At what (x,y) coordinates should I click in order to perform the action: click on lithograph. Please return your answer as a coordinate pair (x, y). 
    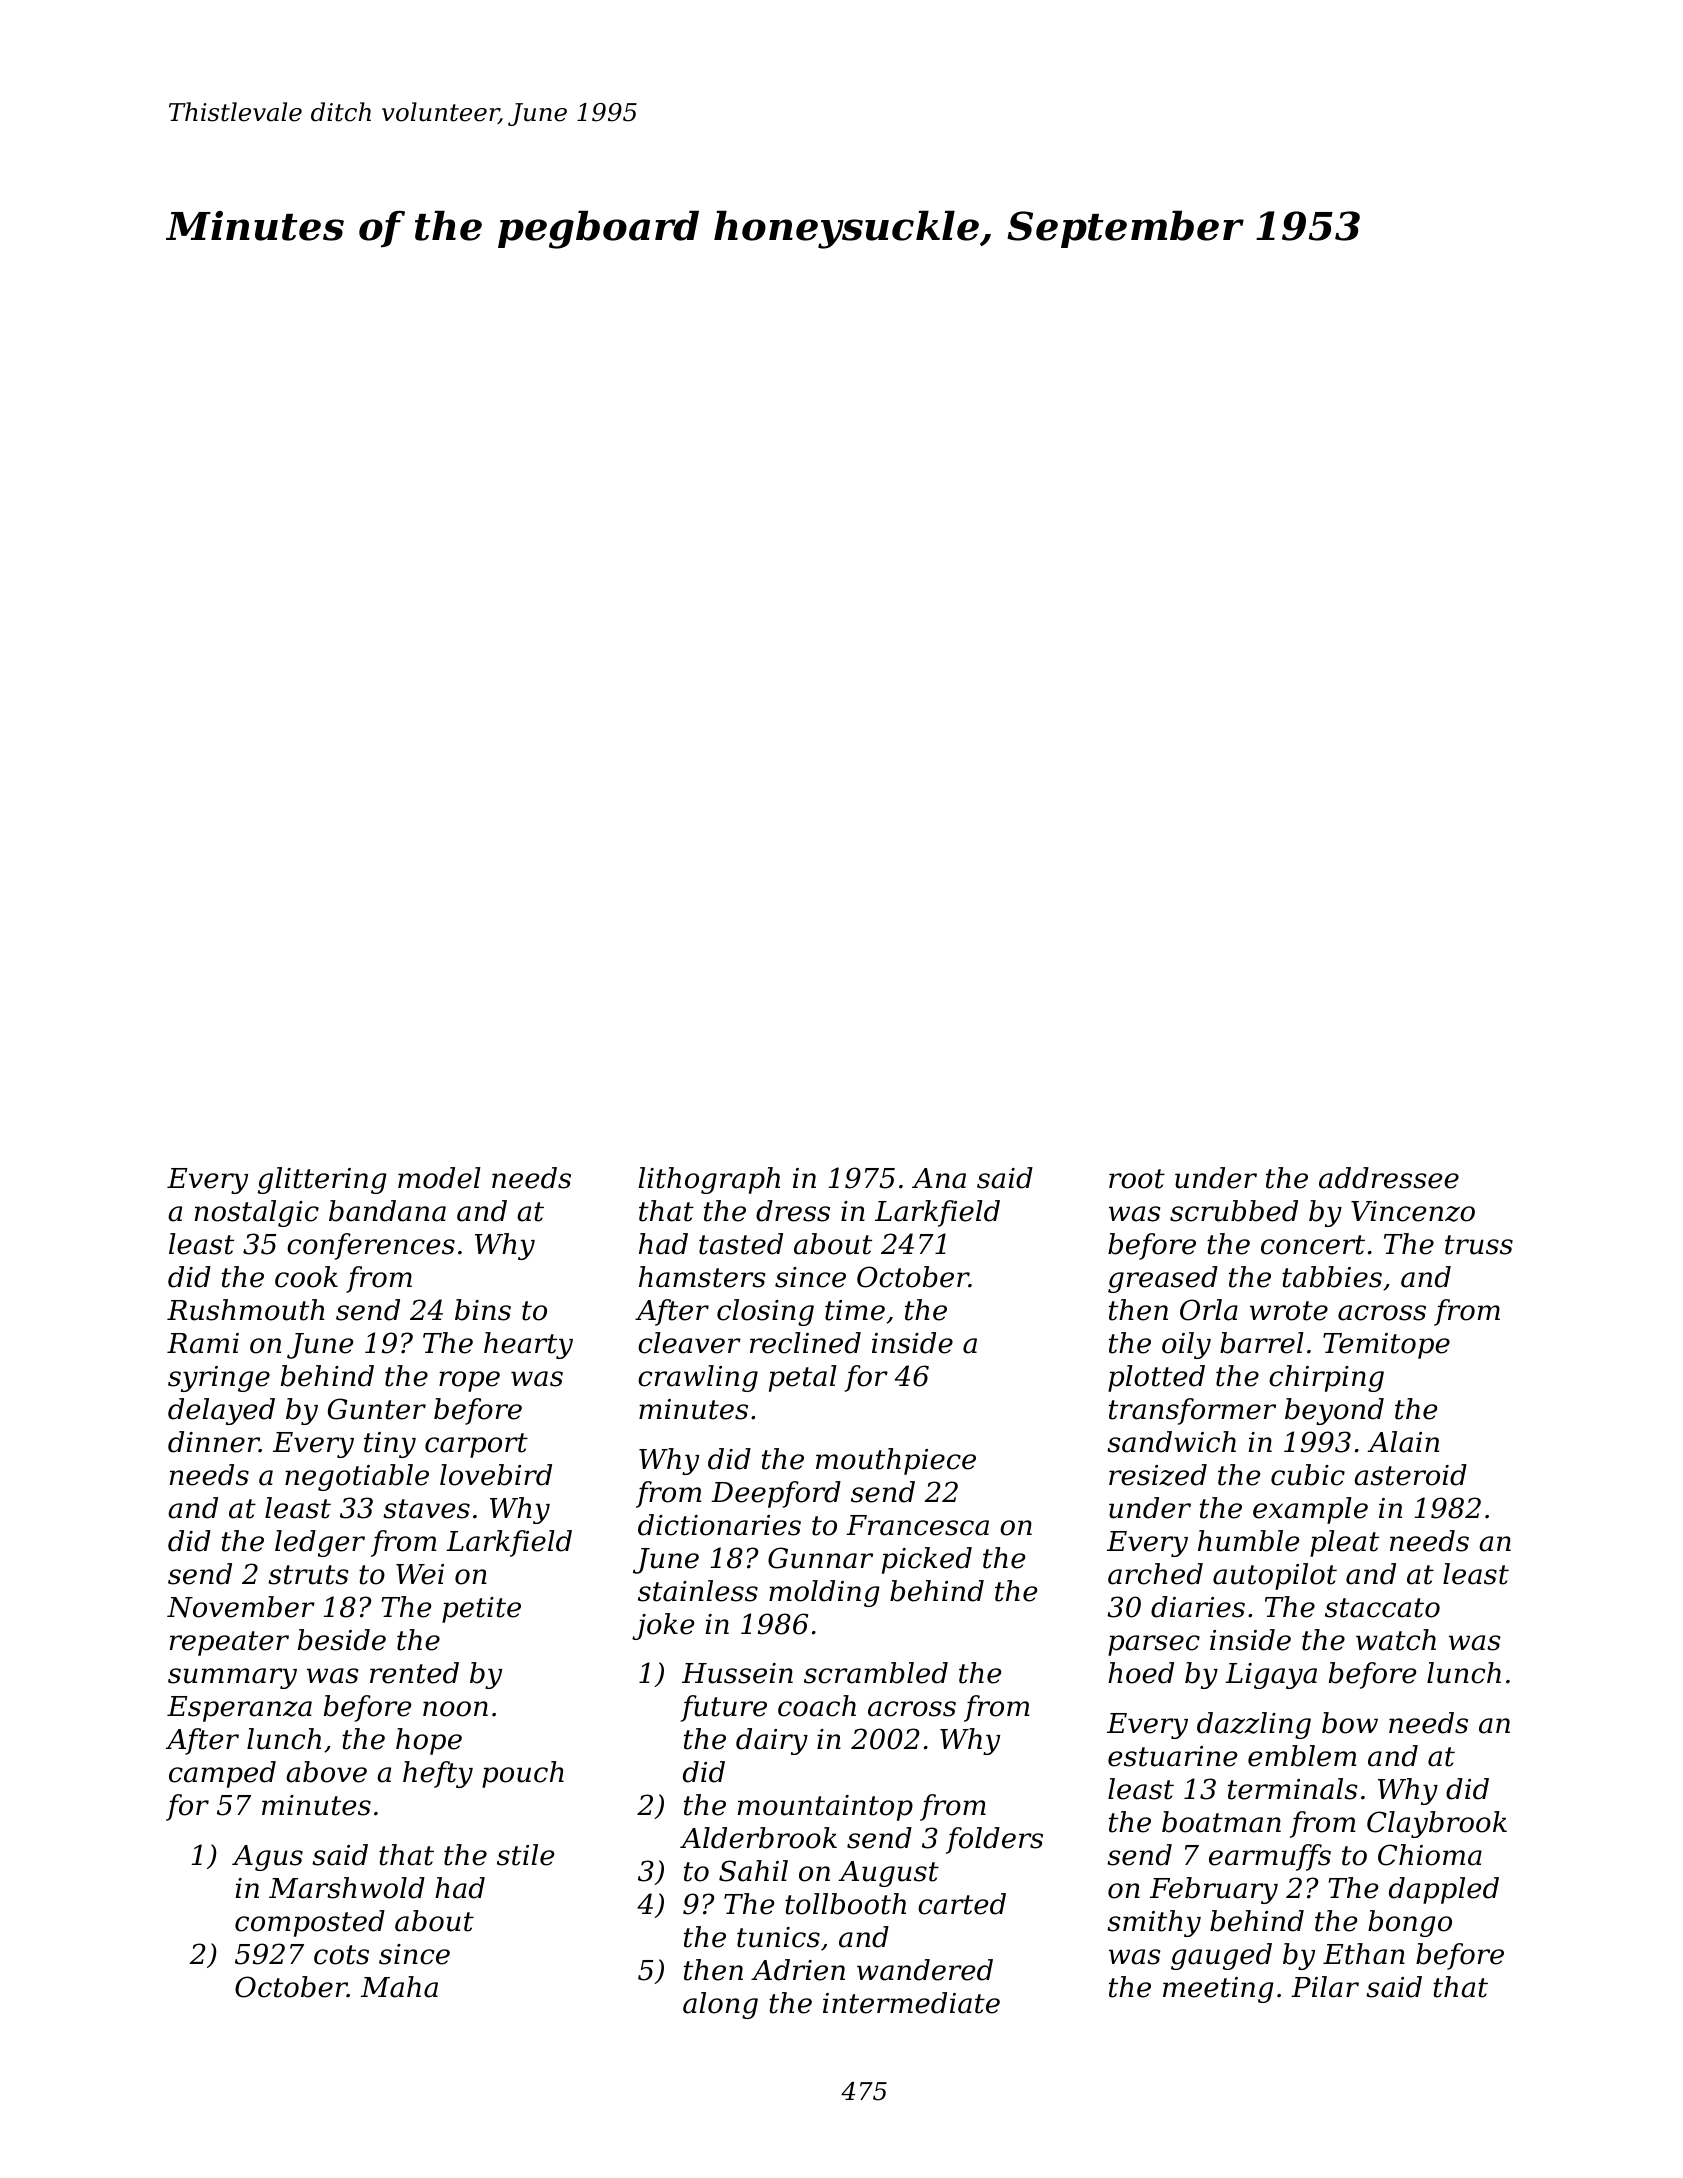
    Looking at the image, I should click on (709, 1180).
